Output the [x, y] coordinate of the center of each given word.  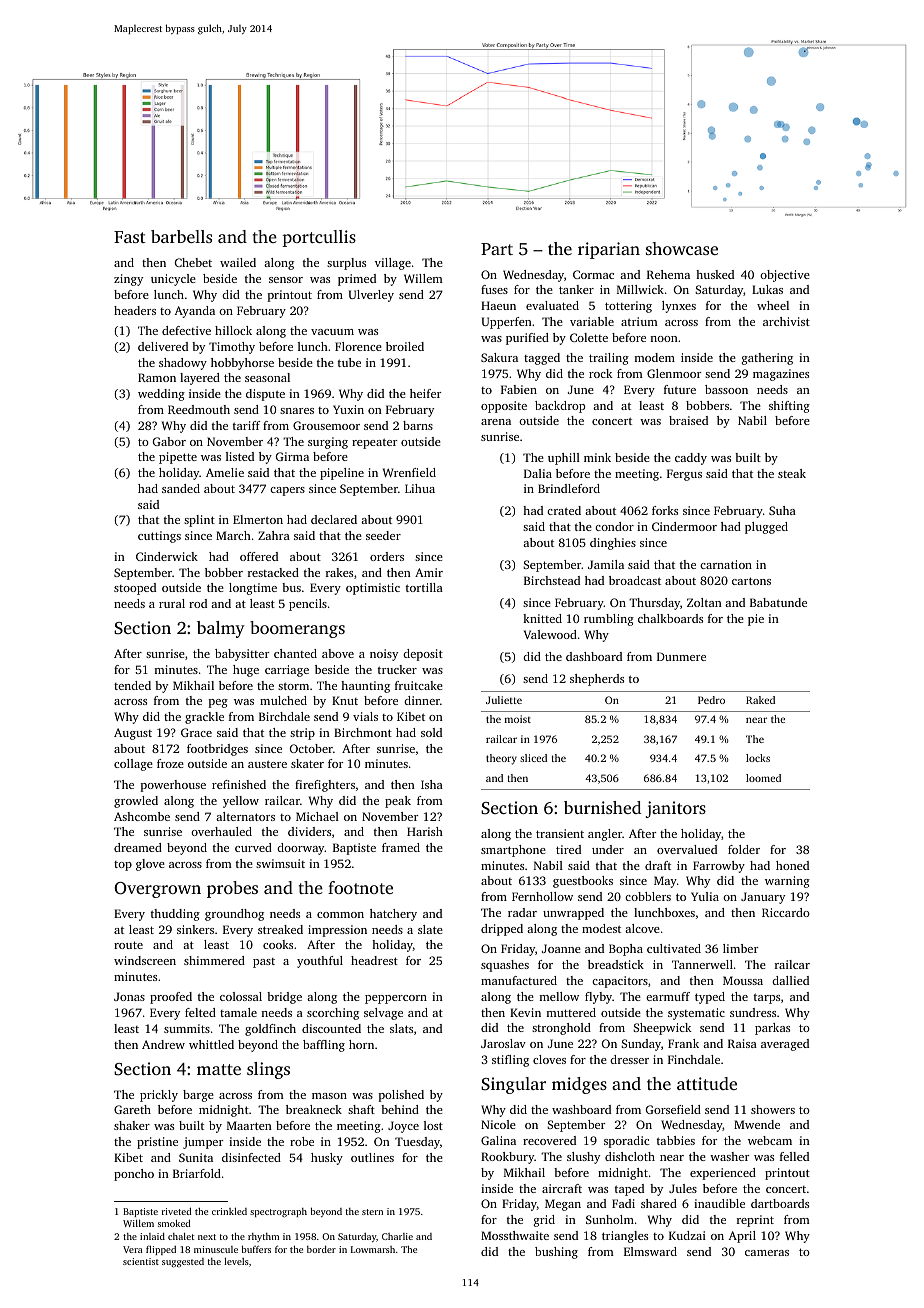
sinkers [195, 929]
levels [236, 1261]
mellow [559, 996]
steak [792, 473]
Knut [345, 700]
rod [198, 603]
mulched [283, 700]
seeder [383, 535]
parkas [772, 1029]
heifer [425, 393]
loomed [763, 778]
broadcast [635, 580]
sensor [286, 280]
